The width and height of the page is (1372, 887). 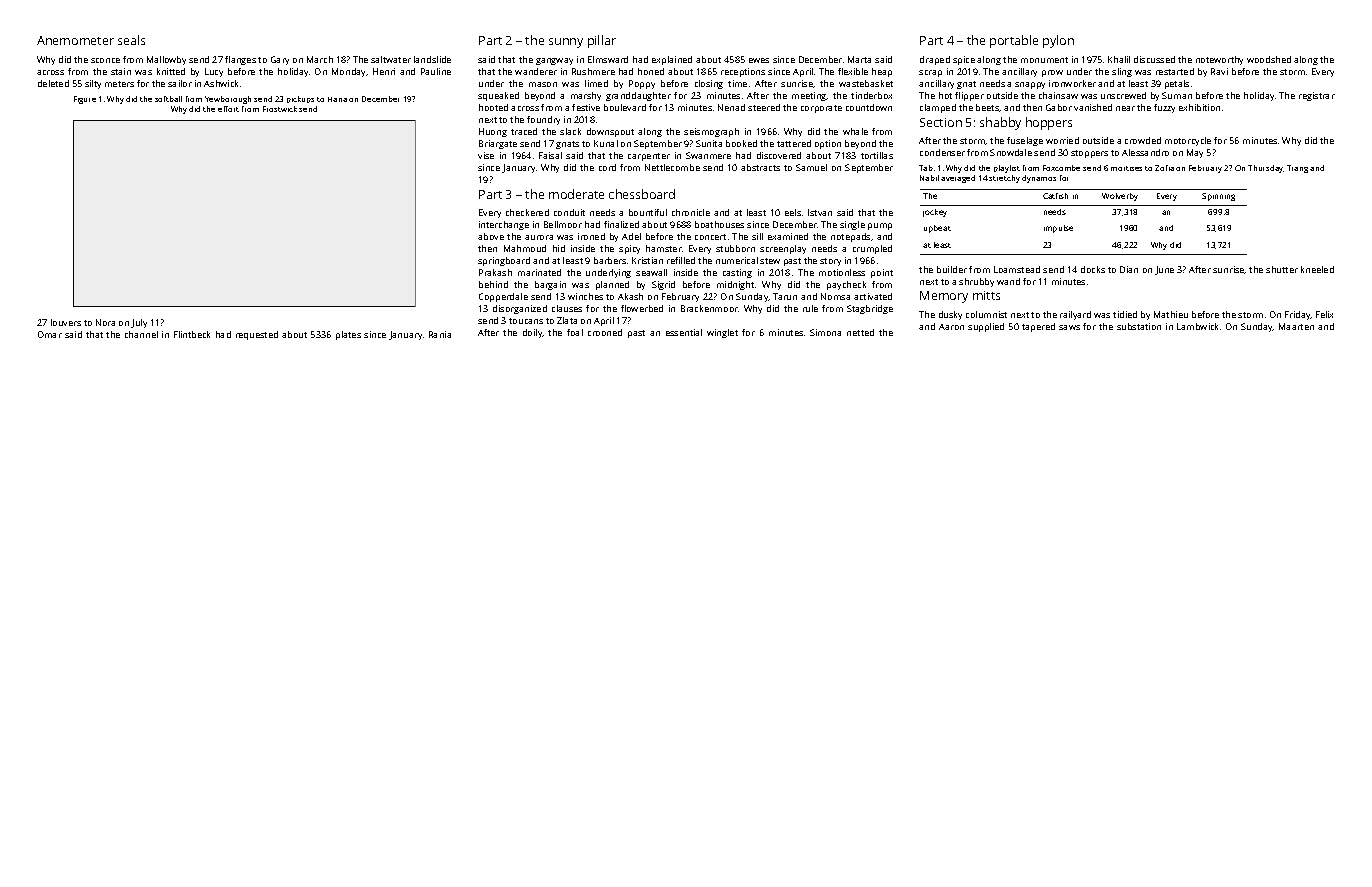 I want to click on vise, so click(x=486, y=155).
